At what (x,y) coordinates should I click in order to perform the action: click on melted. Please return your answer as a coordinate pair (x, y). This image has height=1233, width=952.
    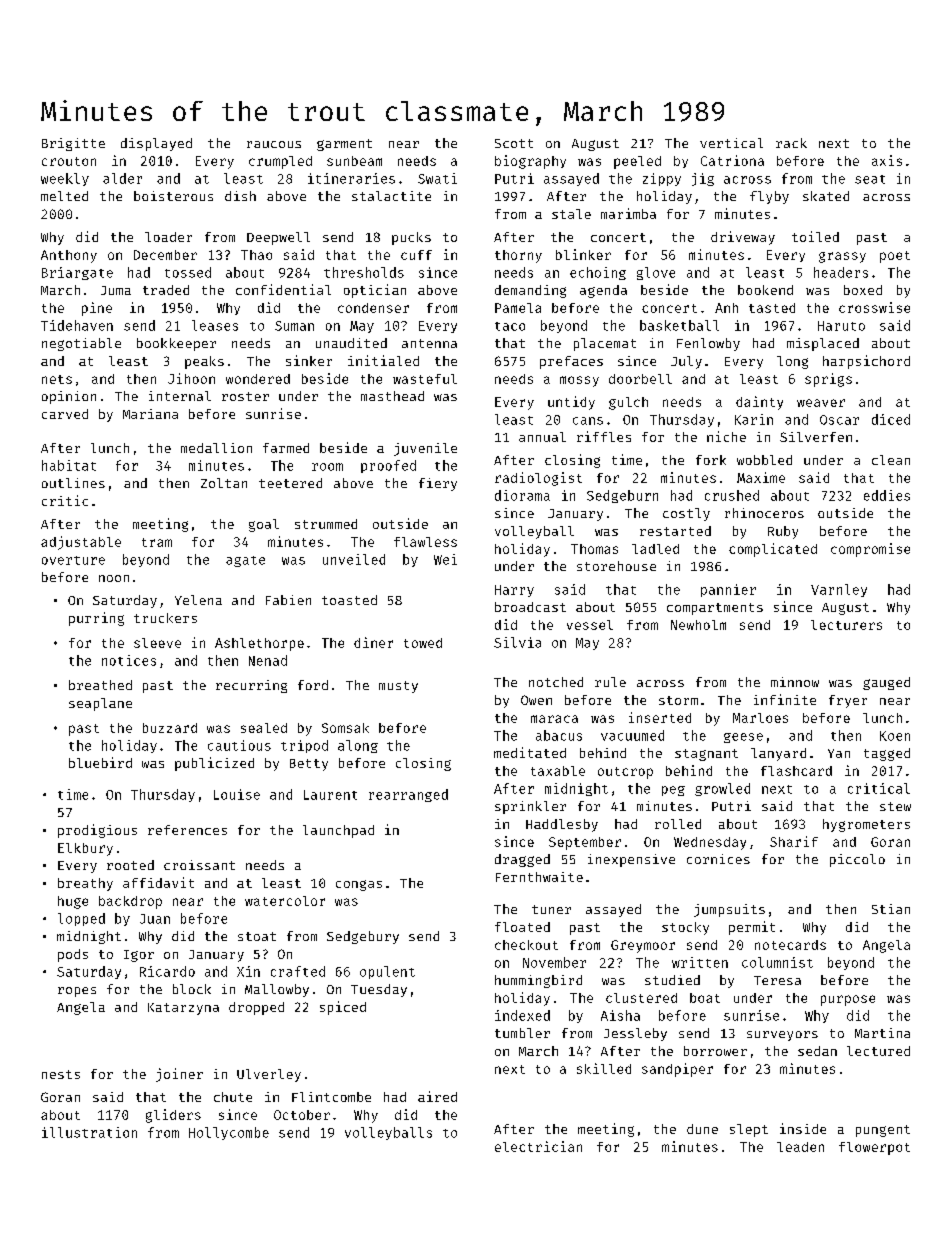
    Looking at the image, I should click on (64, 196).
